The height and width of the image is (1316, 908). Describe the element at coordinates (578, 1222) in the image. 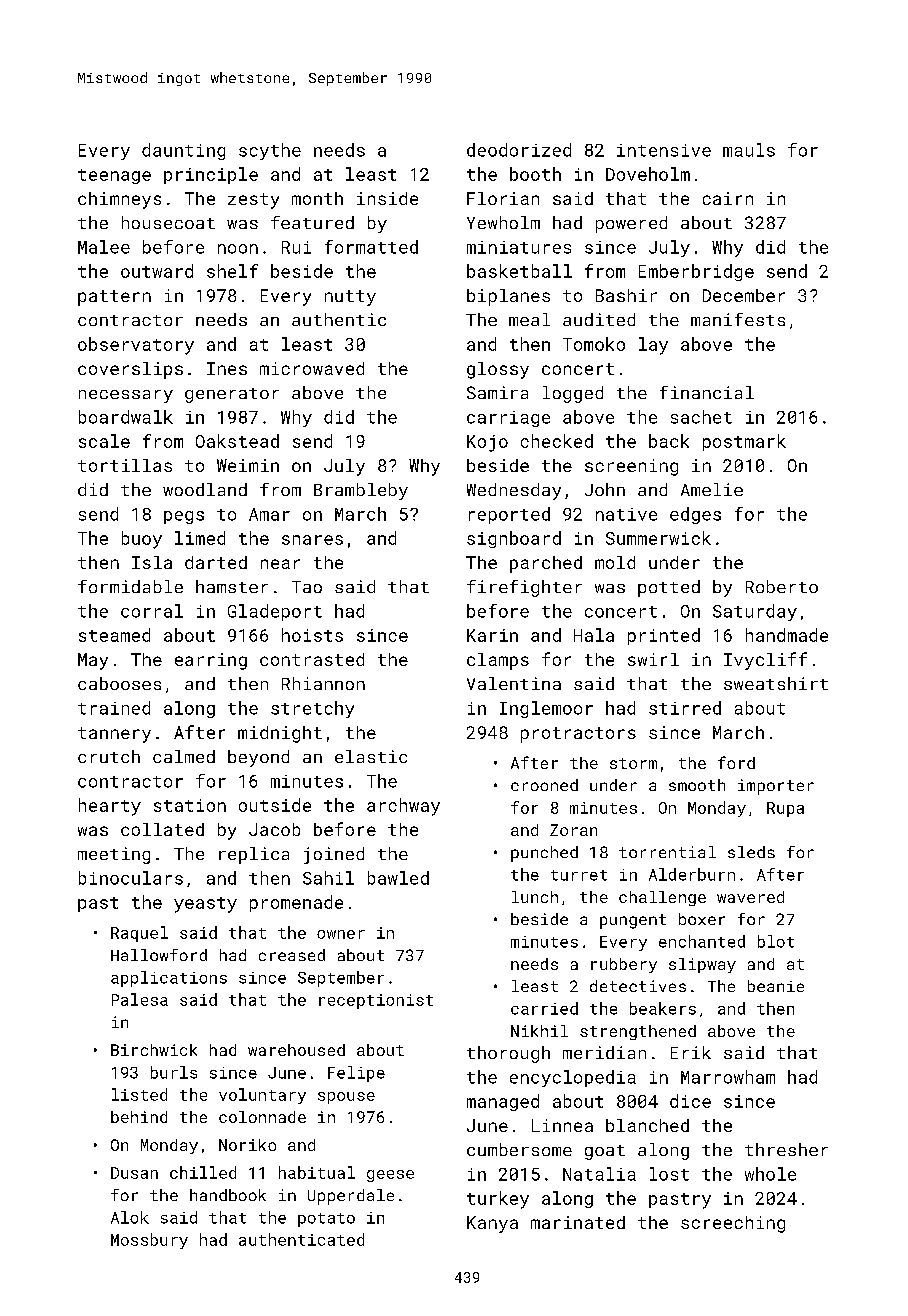

I see `marinated` at that location.
